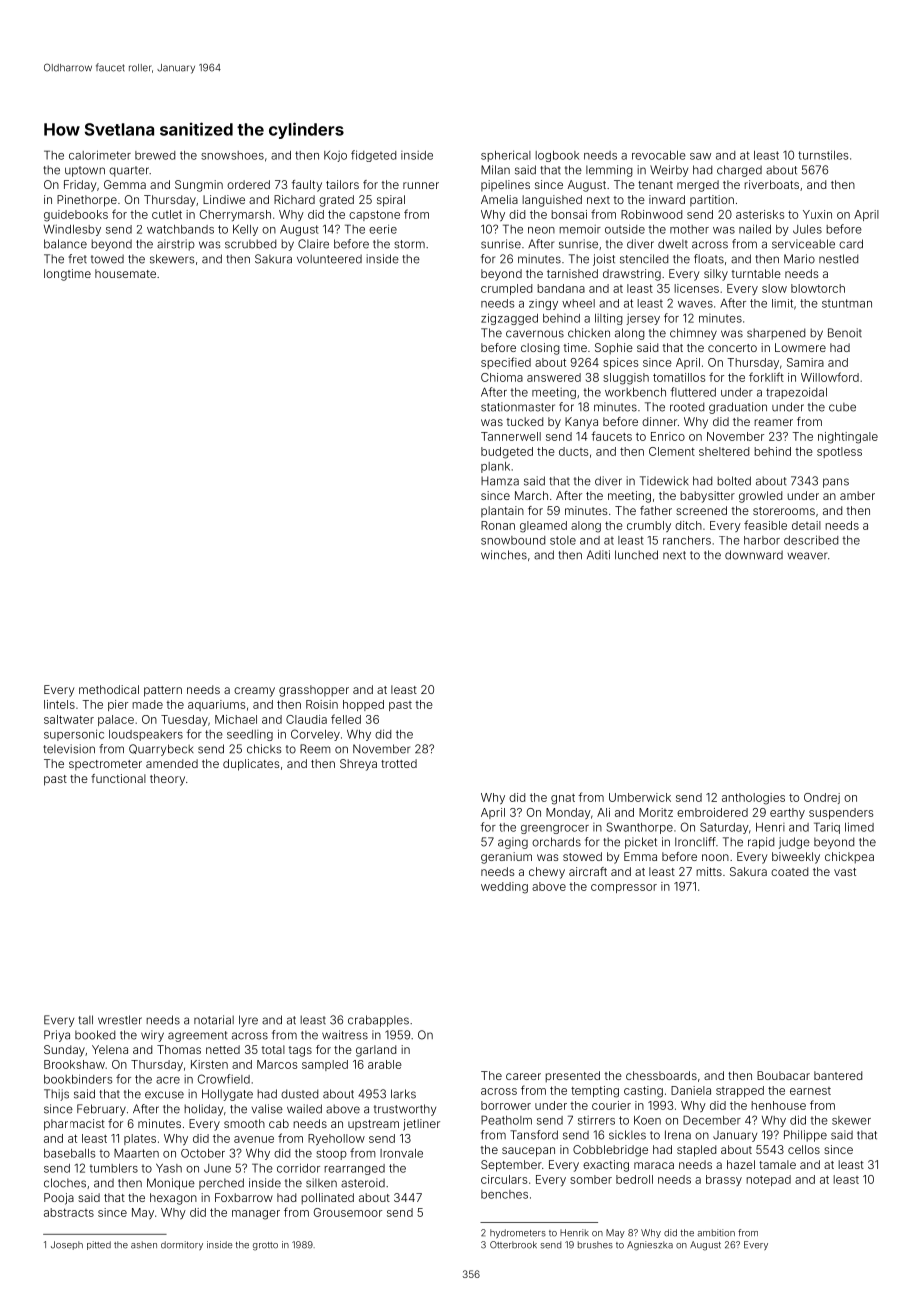 Image resolution: width=924 pixels, height=1308 pixels. Describe the element at coordinates (167, 780) in the page. I see `theory` at that location.
